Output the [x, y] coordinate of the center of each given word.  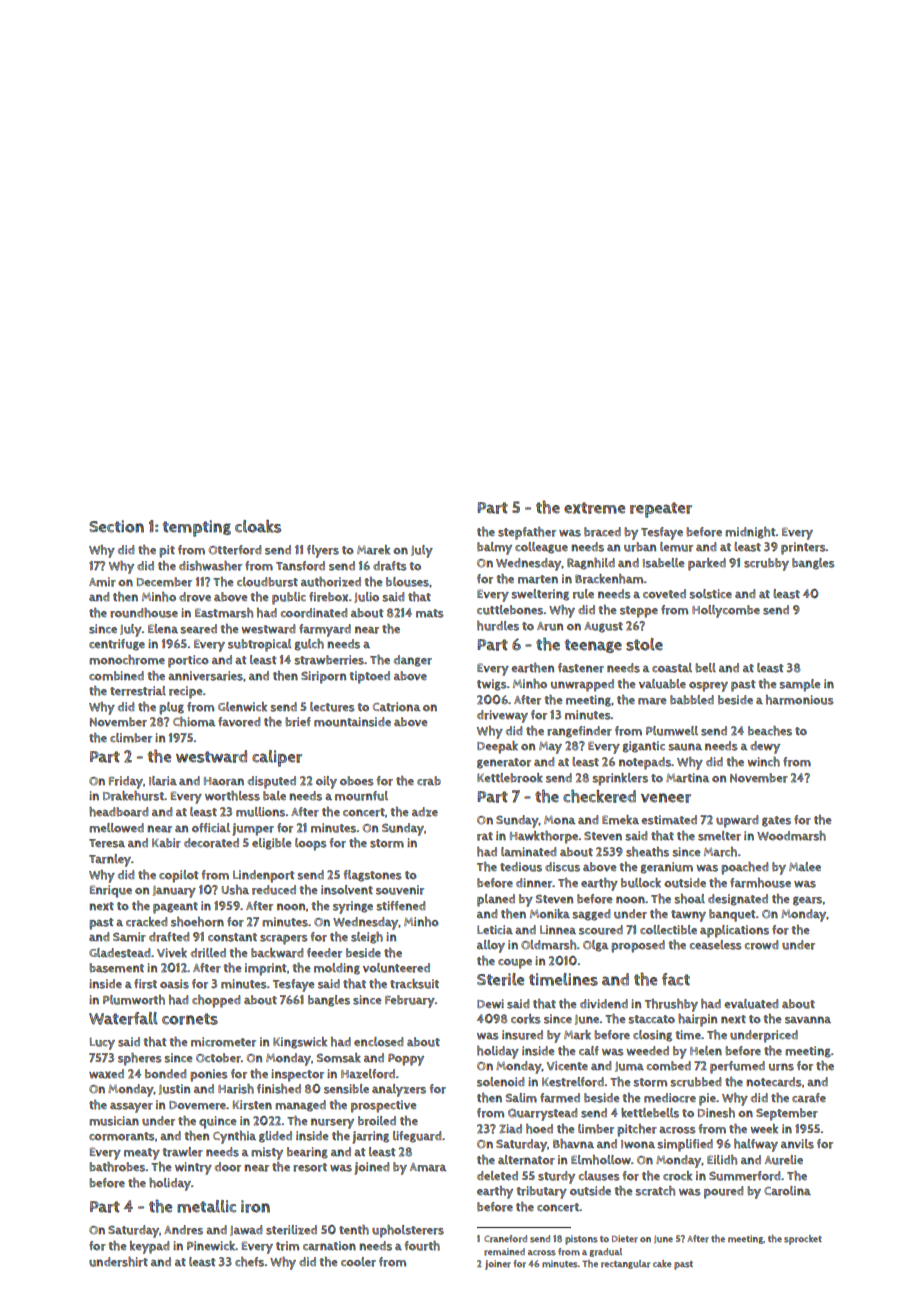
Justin [174, 1089]
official [211, 828]
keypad [149, 1247]
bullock [641, 883]
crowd [761, 945]
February [410, 1001]
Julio [366, 597]
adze [425, 812]
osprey [708, 687]
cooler [358, 1262]
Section [116, 526]
